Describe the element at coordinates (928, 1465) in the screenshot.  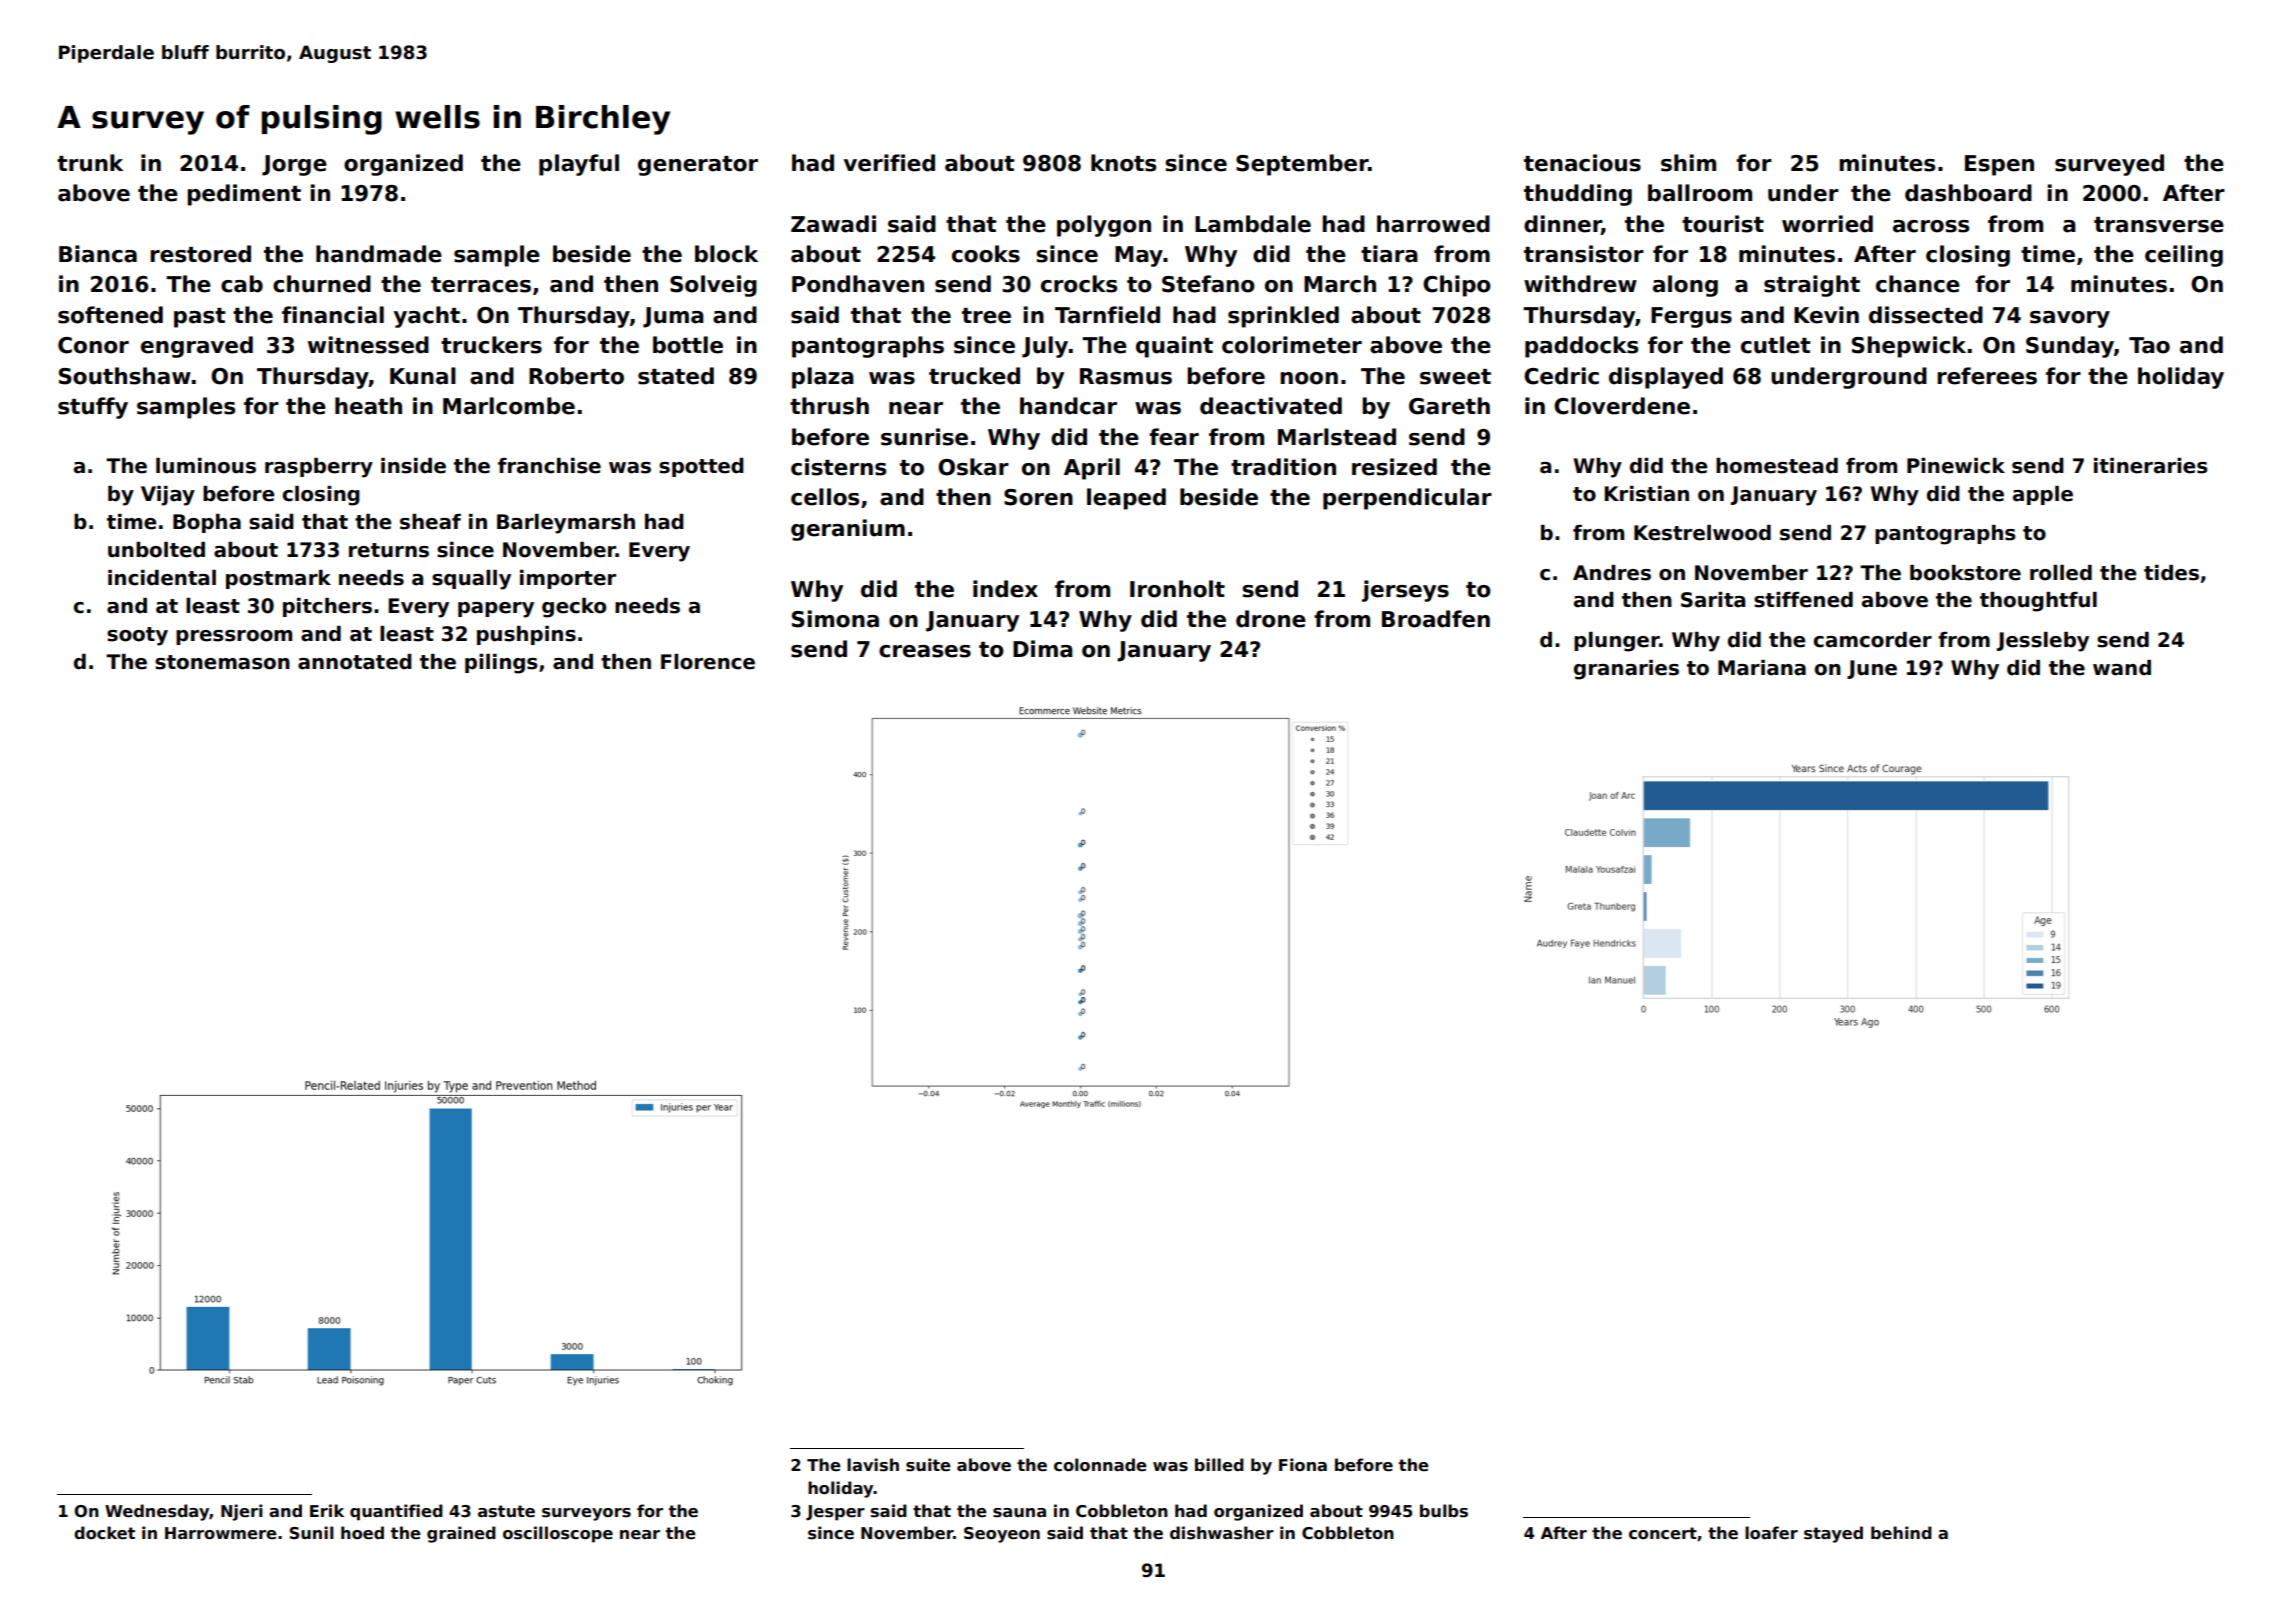
I see `suite` at that location.
